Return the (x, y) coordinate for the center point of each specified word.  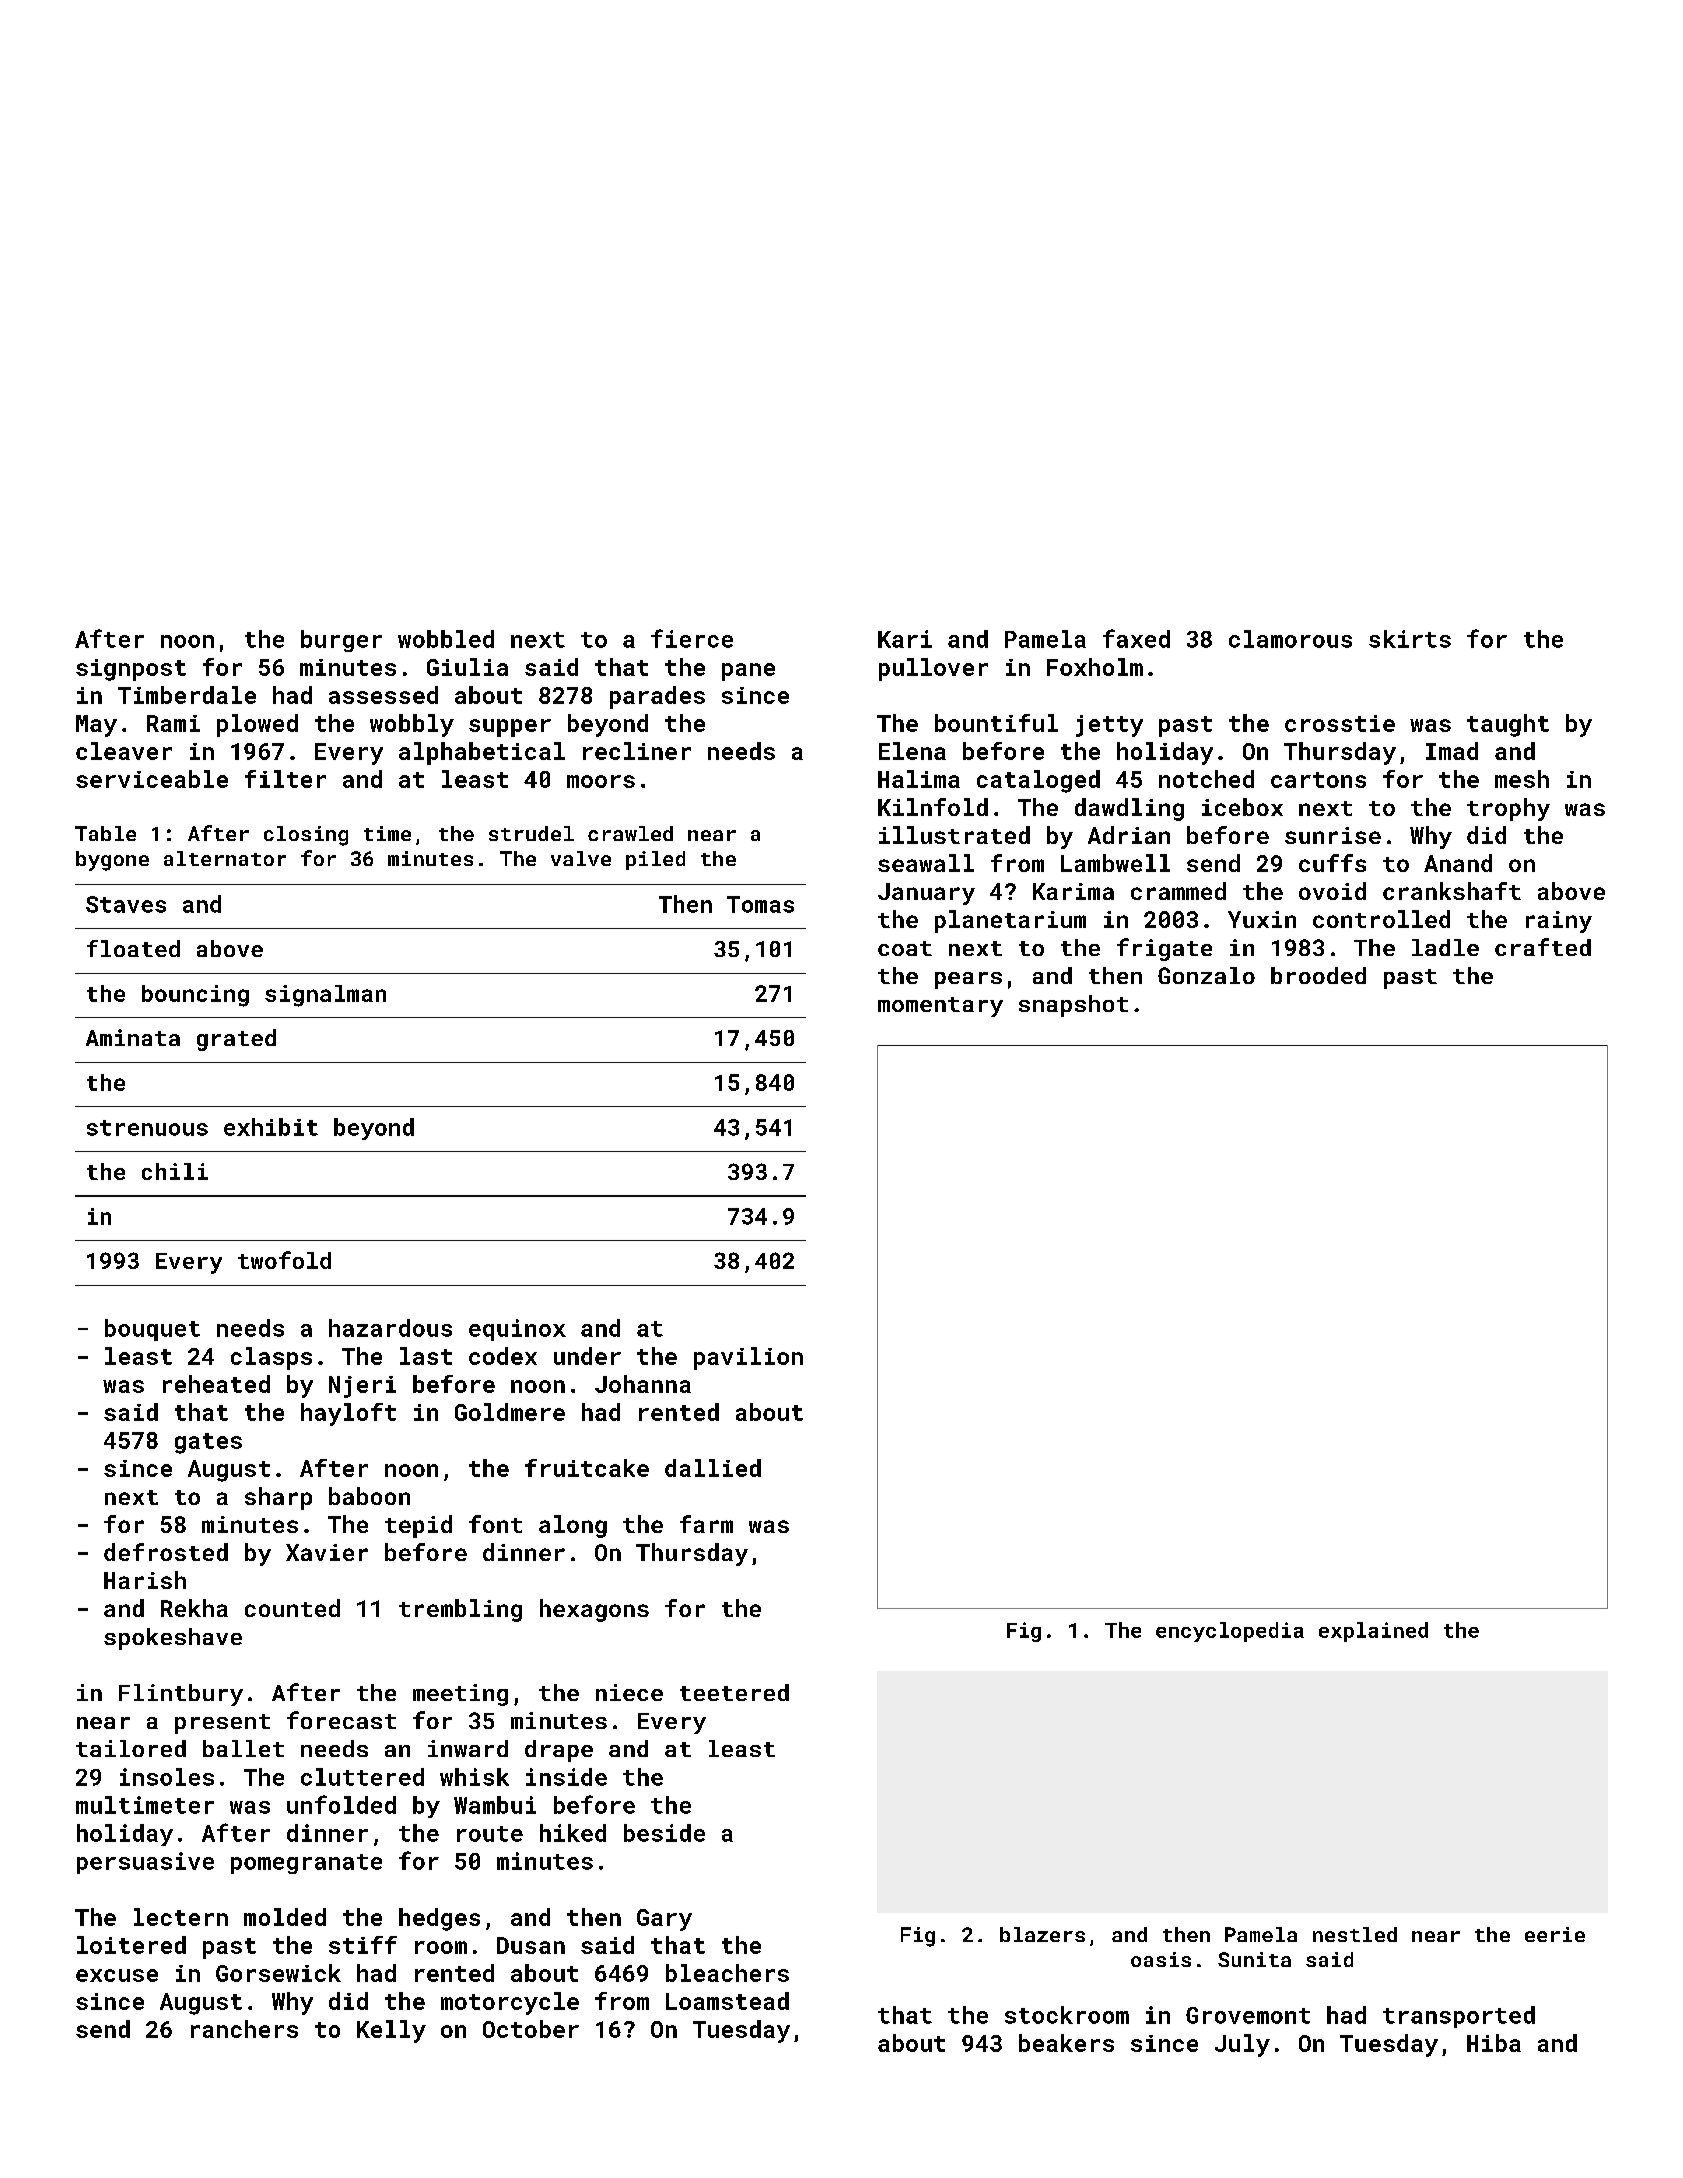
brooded (1318, 975)
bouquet (152, 1330)
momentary (940, 1007)
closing (306, 836)
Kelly (391, 2031)
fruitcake (587, 1468)
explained (1373, 1632)
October (531, 2029)
